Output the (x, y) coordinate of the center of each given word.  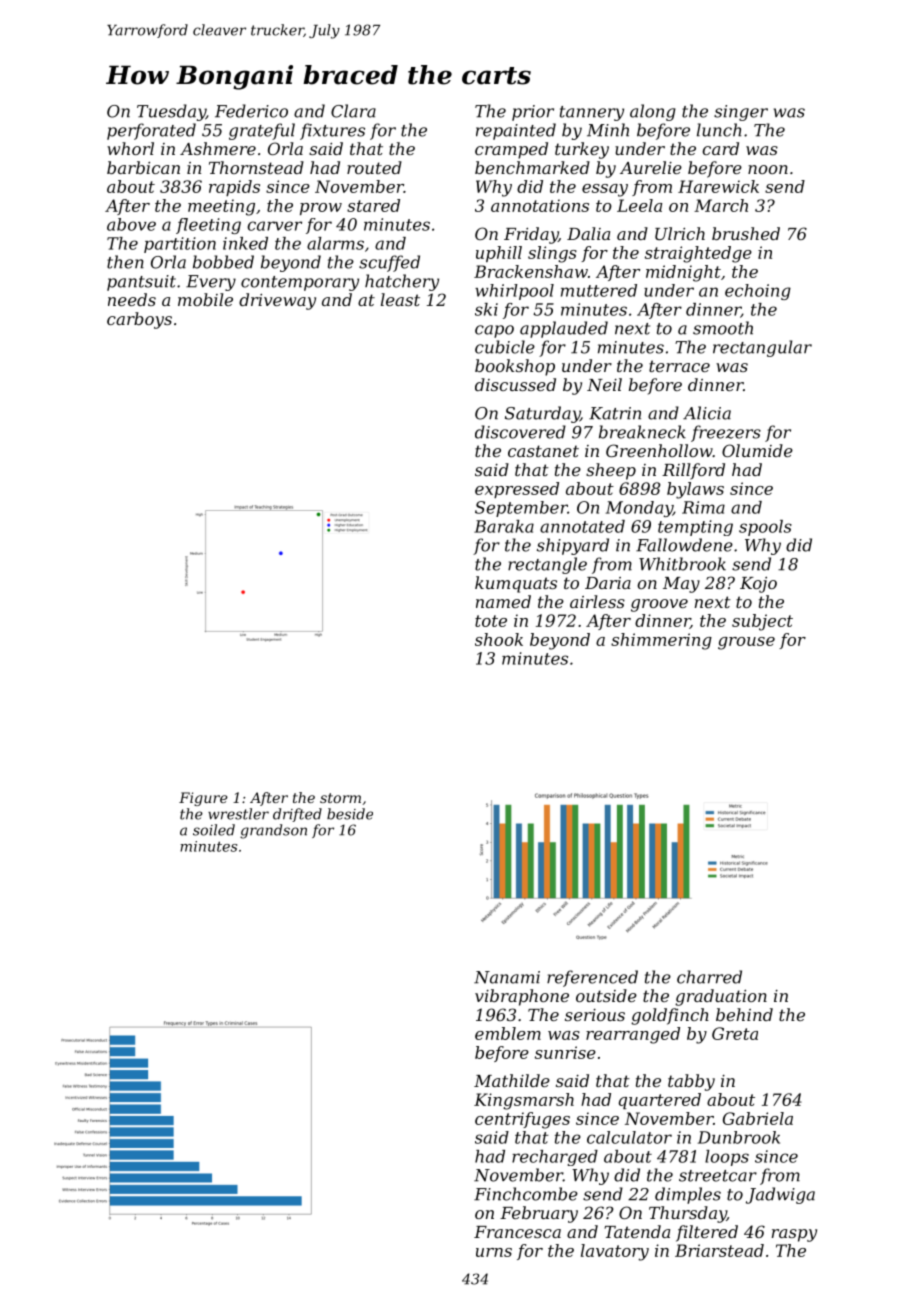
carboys (139, 320)
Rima (703, 507)
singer (741, 113)
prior (533, 113)
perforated (151, 131)
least (400, 299)
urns (494, 1252)
